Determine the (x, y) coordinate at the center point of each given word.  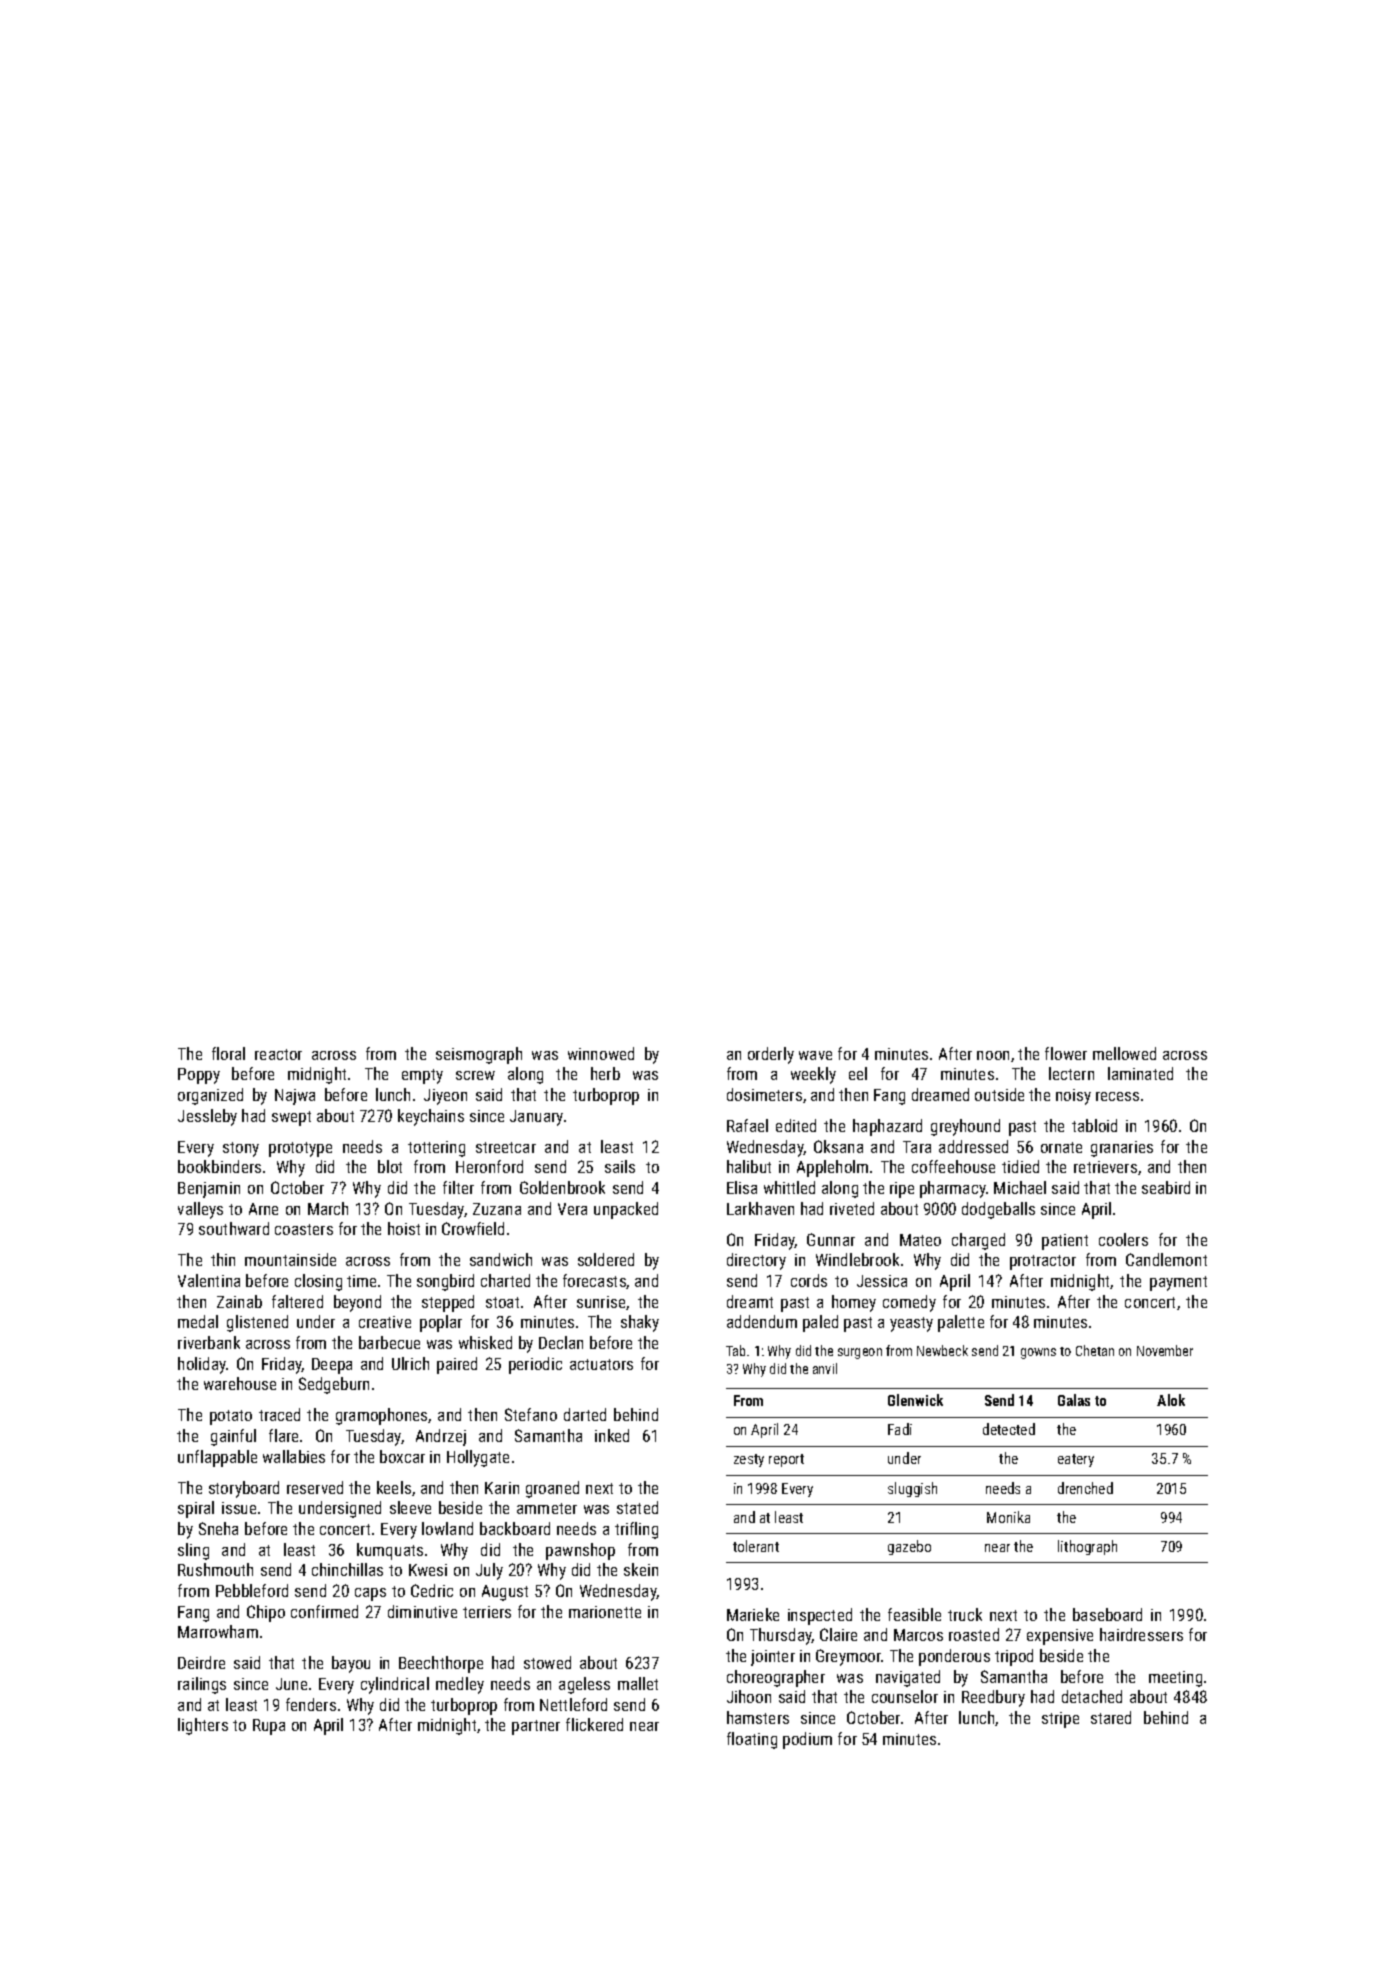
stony (241, 1149)
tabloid (1094, 1125)
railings (202, 1685)
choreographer (776, 1678)
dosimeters (764, 1094)
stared (1111, 1717)
